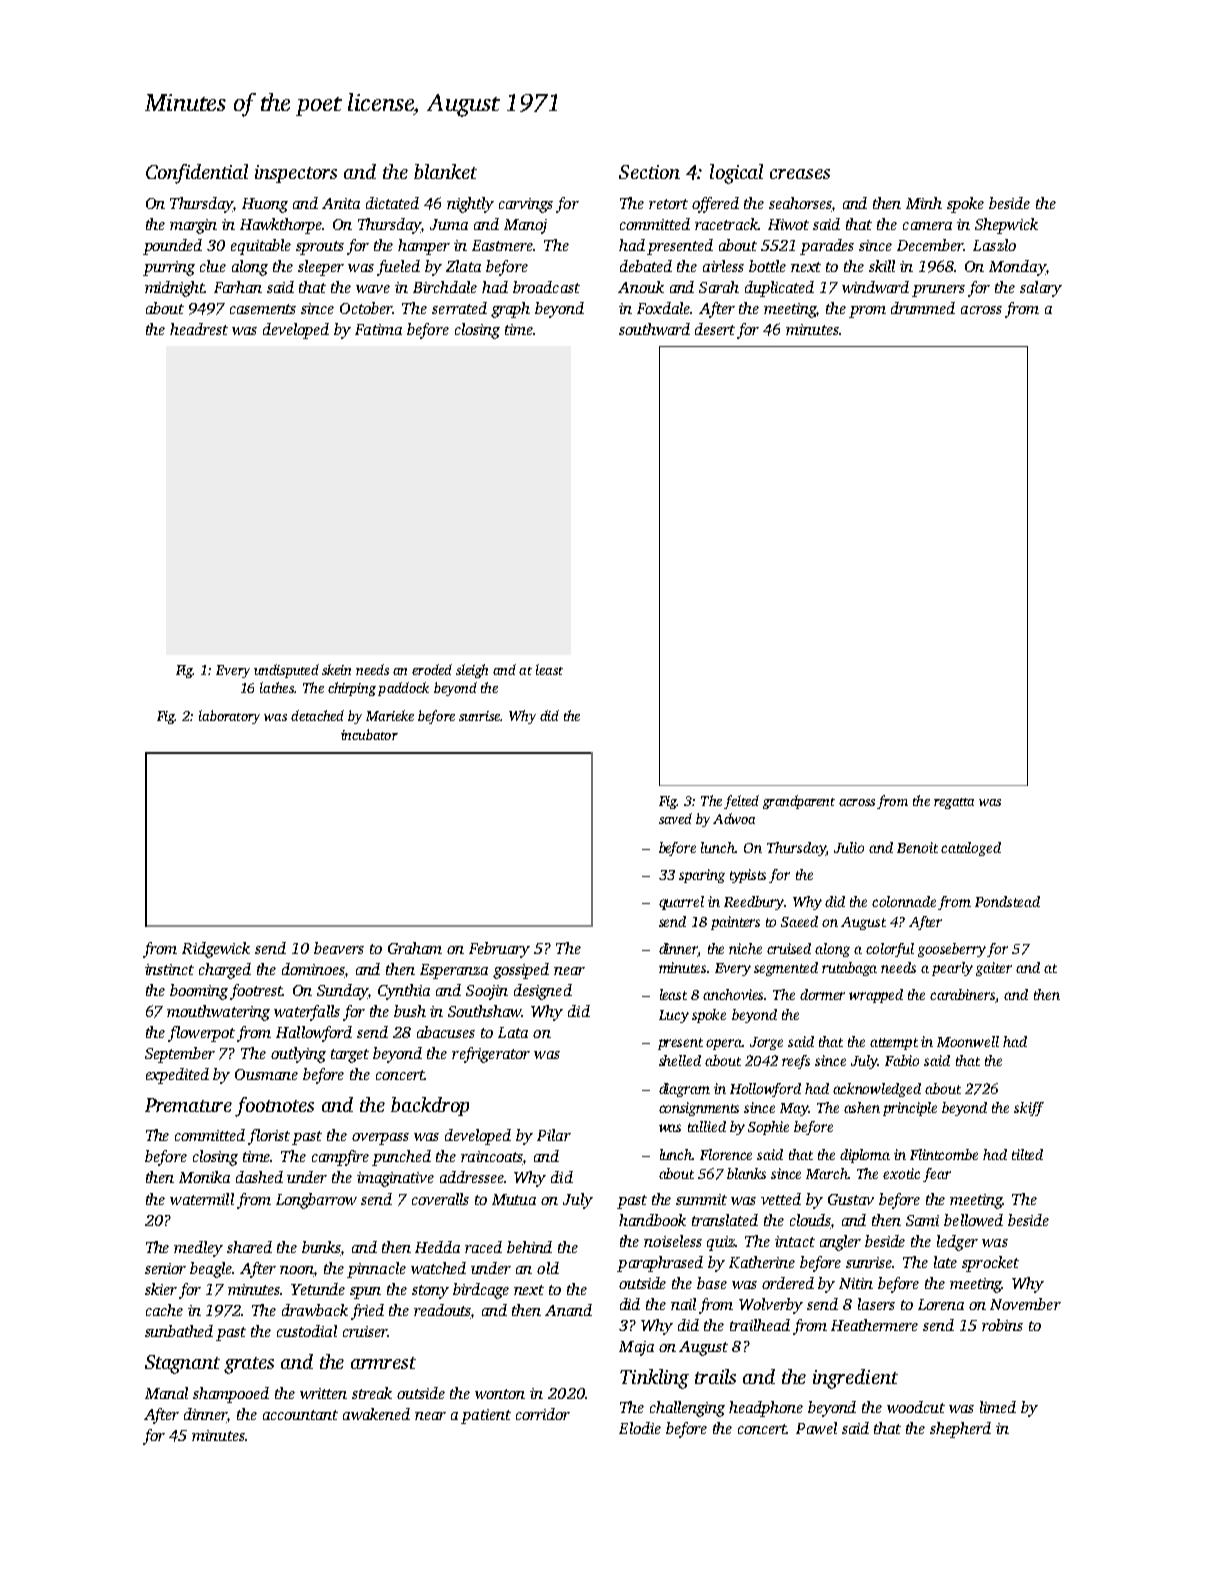  Describe the element at coordinates (277, 687) in the document. I see `lathes` at that location.
